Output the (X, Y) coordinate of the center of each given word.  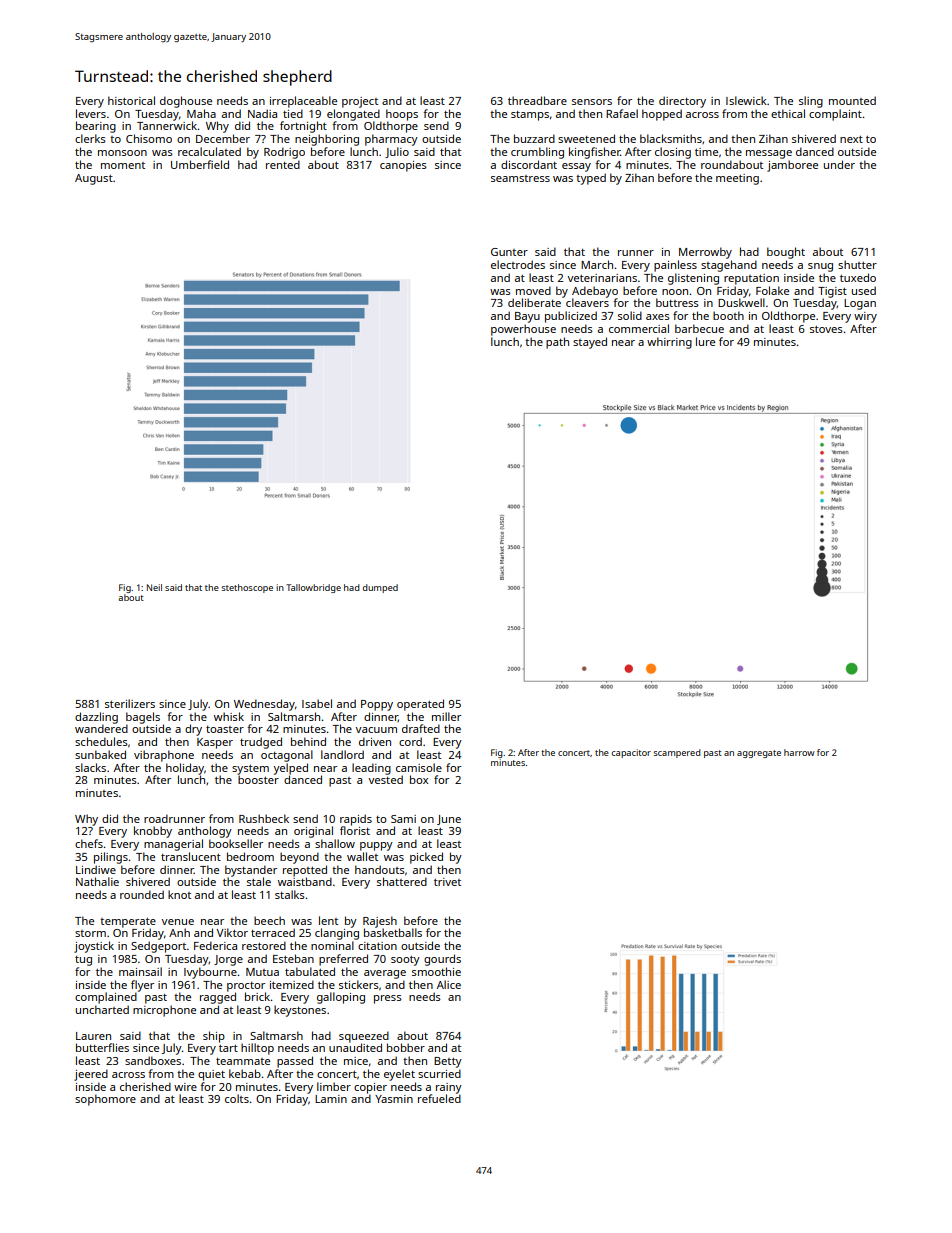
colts (237, 1098)
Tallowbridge (313, 588)
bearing (96, 127)
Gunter (509, 252)
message (769, 154)
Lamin (331, 1099)
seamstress (520, 178)
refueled (439, 1098)
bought (786, 253)
